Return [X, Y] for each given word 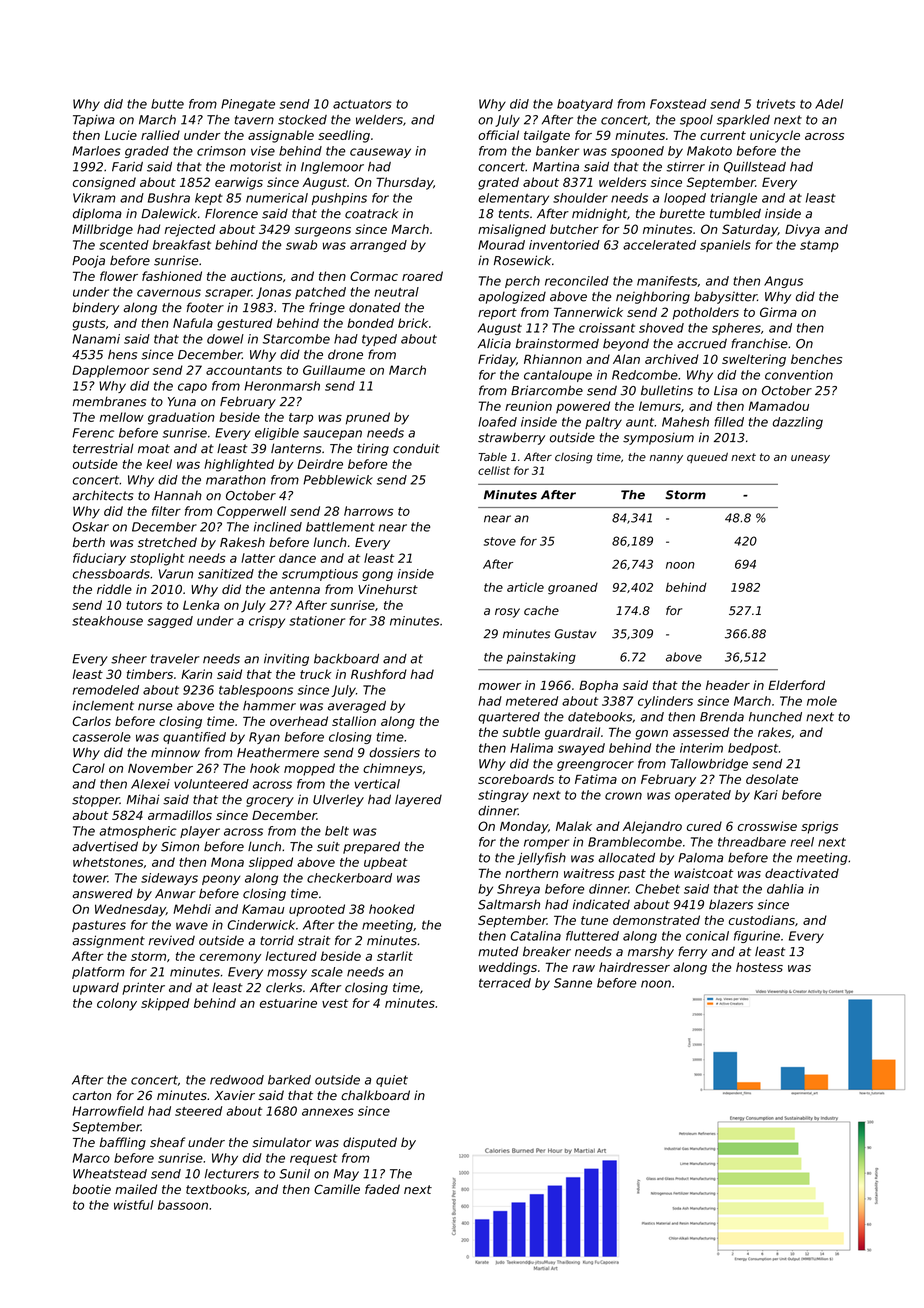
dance [297, 558]
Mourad [501, 245]
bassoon [183, 1205]
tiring [373, 449]
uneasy [810, 459]
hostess [759, 967]
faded [382, 1189]
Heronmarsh [282, 386]
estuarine [288, 1003]
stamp [819, 246]
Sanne [573, 983]
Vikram [94, 198]
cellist [494, 470]
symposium [658, 438]
